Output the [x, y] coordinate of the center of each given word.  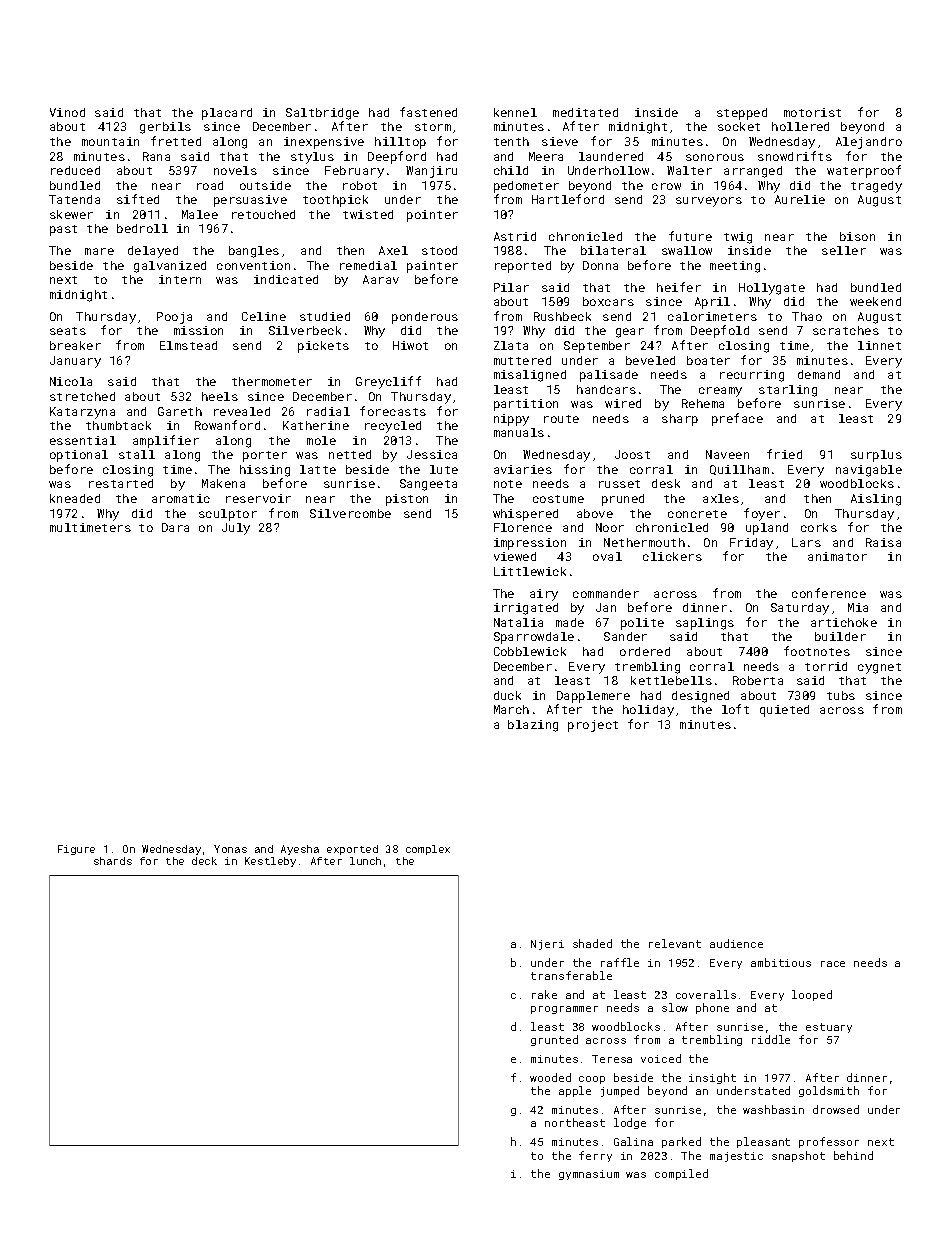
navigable [869, 471]
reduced [75, 170]
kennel [515, 112]
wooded [550, 1077]
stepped [742, 114]
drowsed [836, 1109]
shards [113, 861]
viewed [515, 556]
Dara [175, 527]
